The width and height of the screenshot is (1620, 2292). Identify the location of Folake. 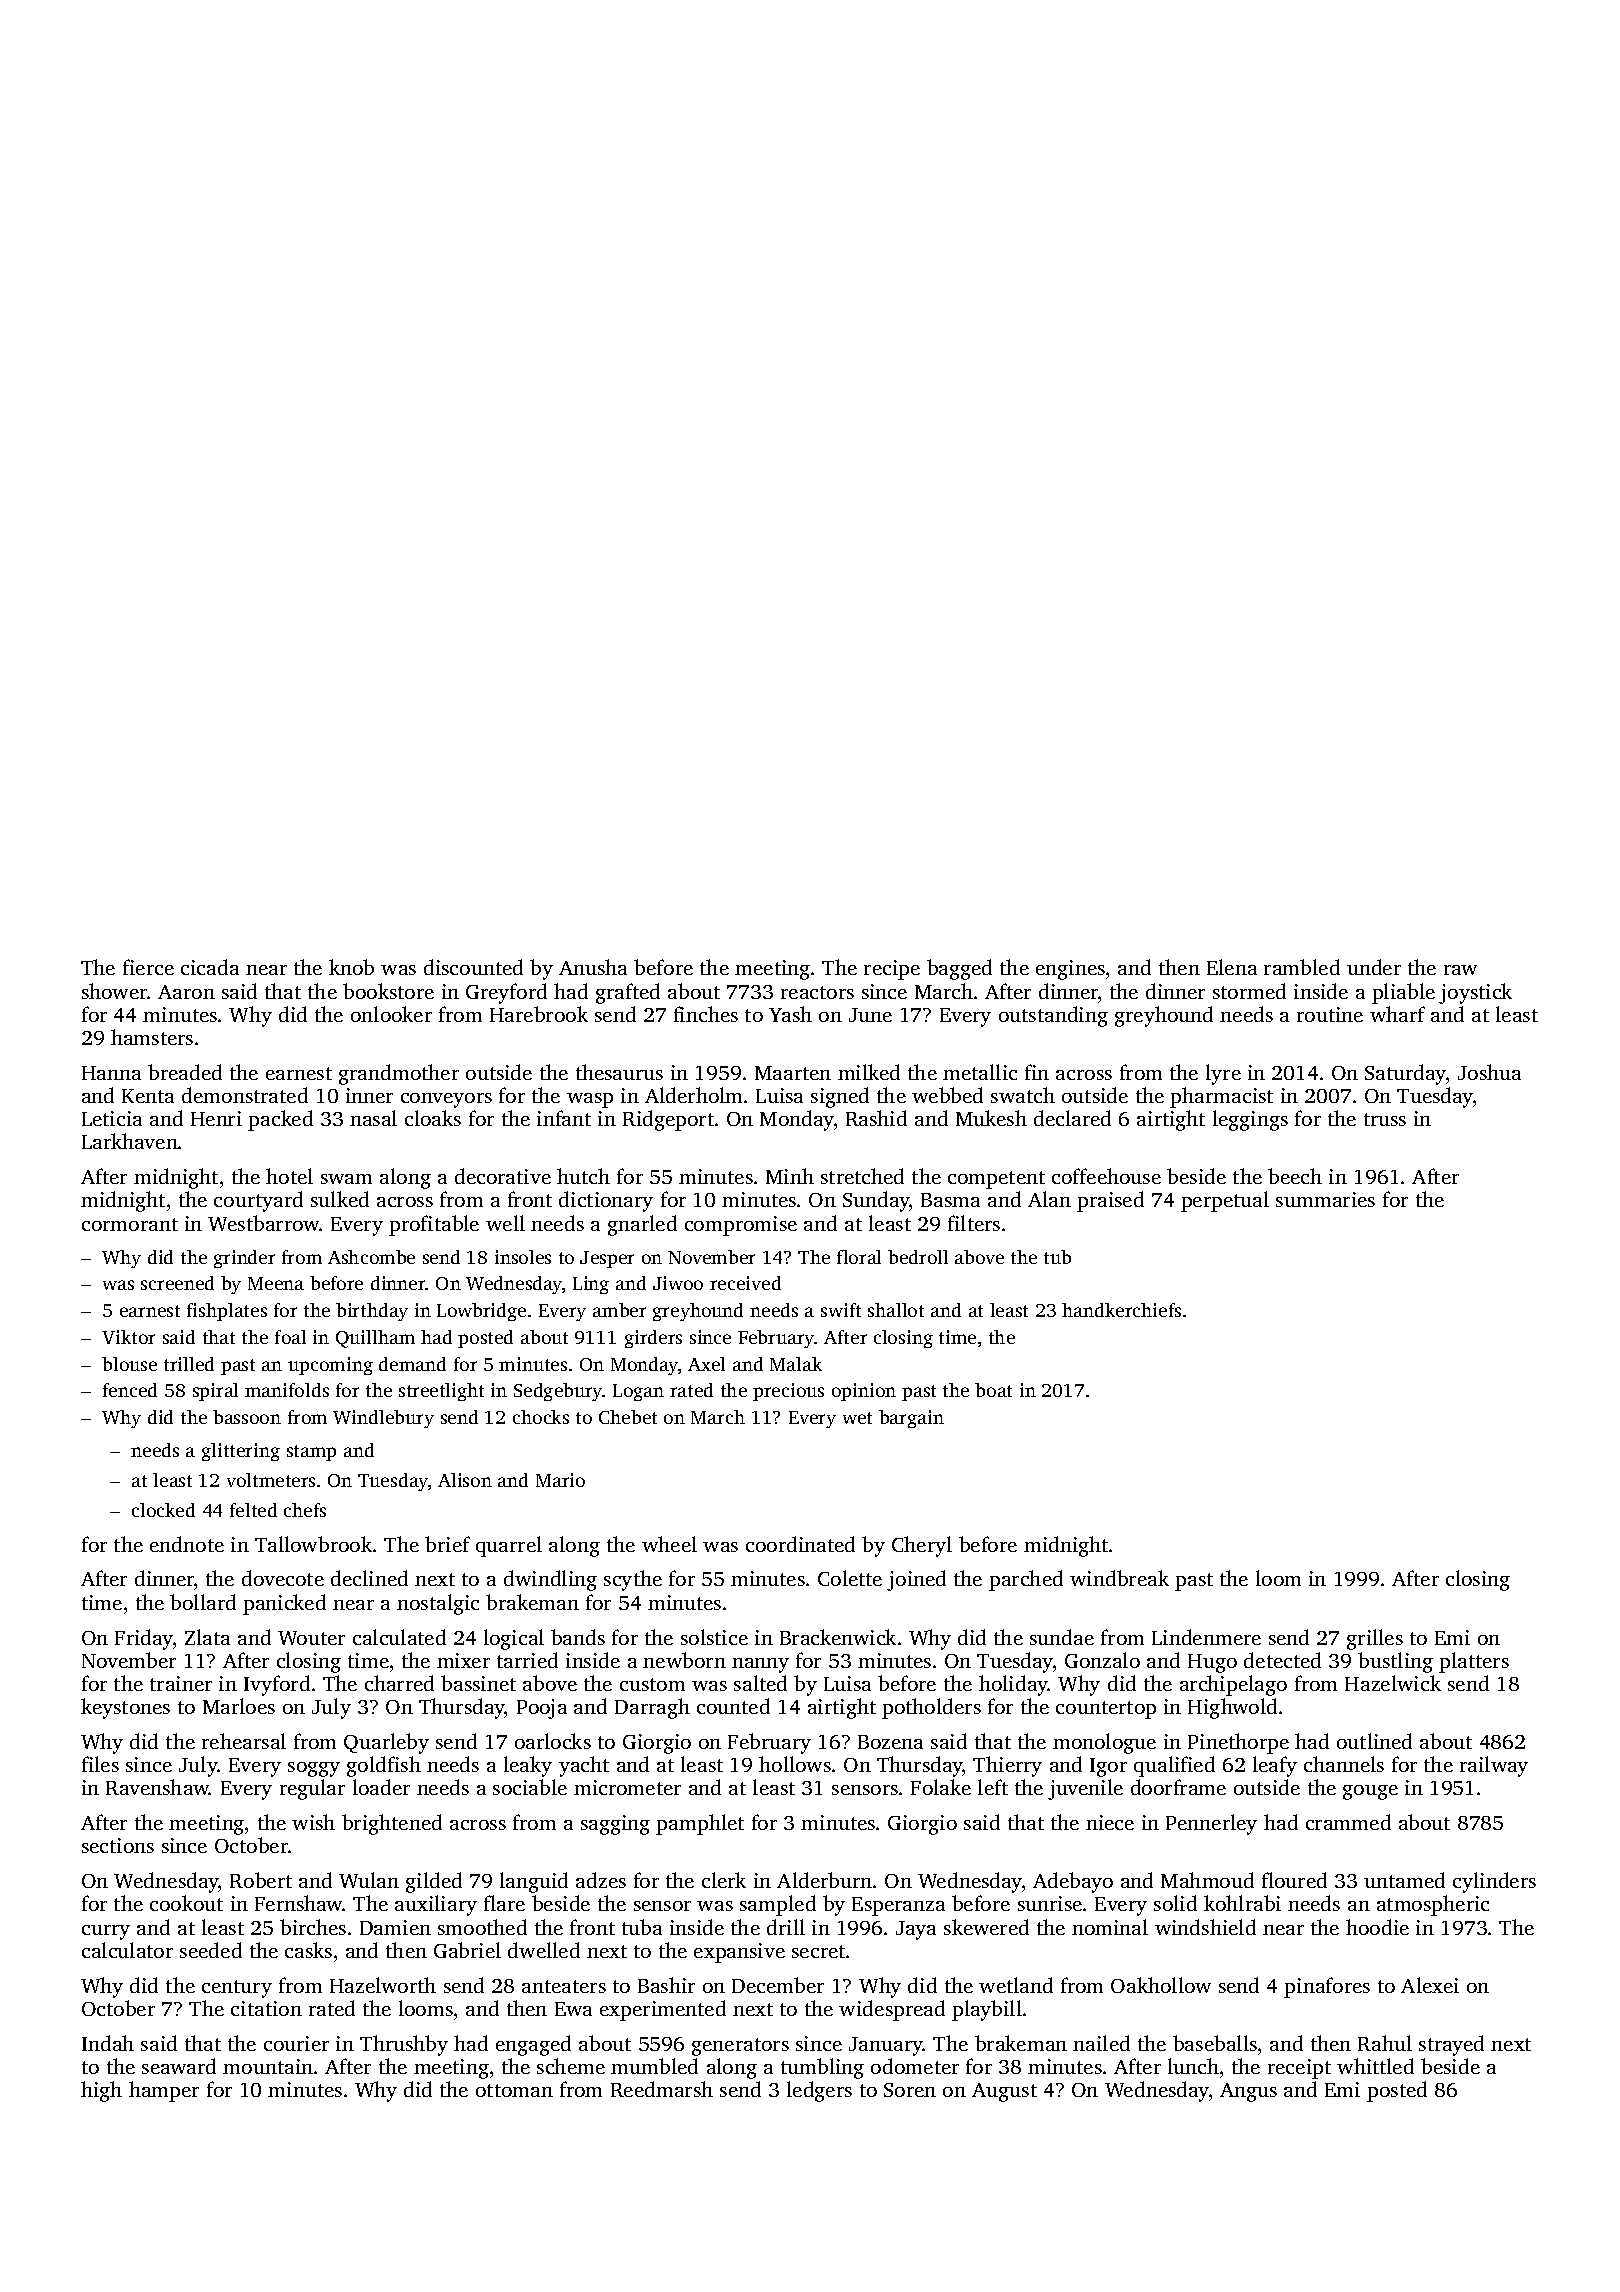
(941, 1787).
